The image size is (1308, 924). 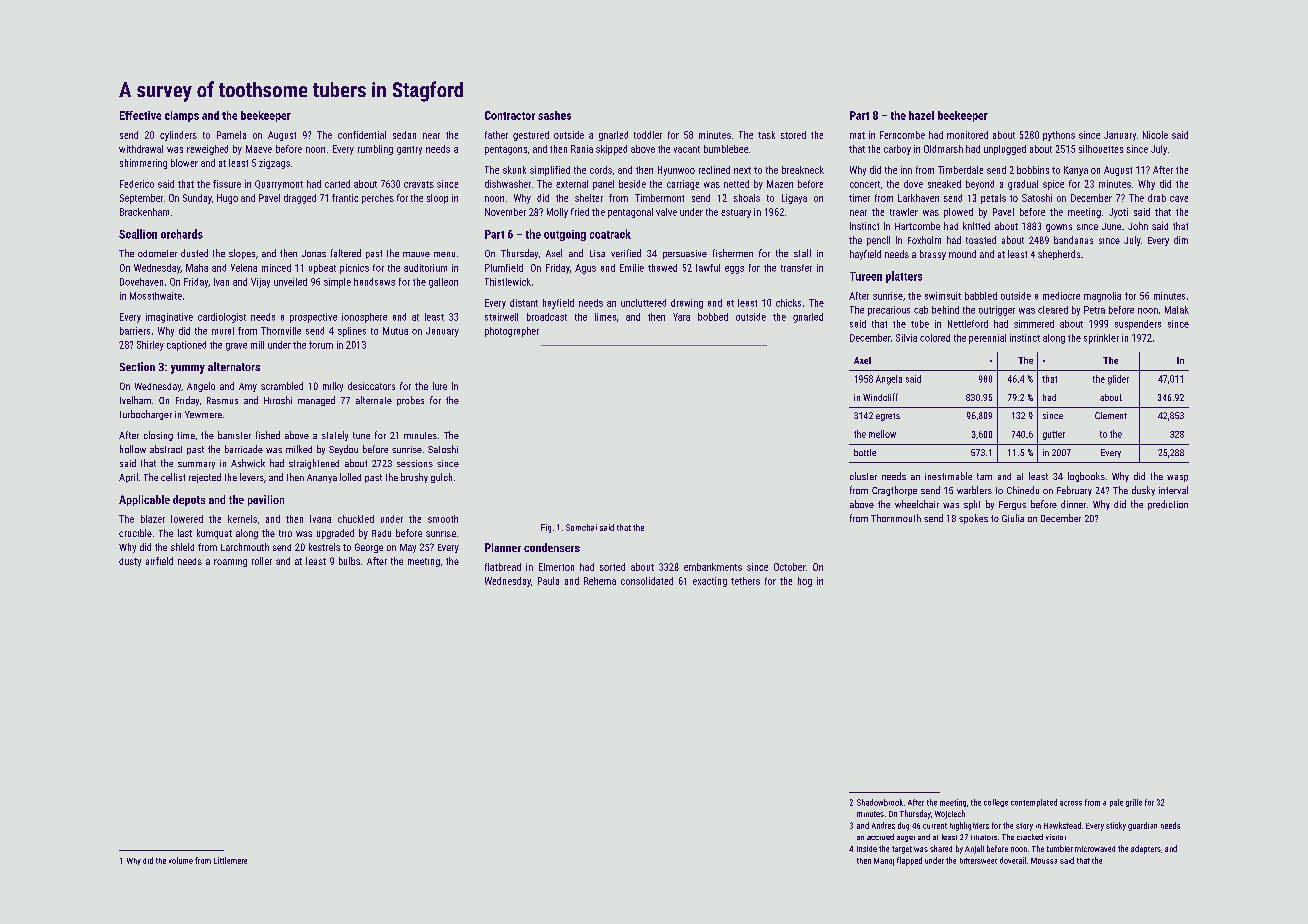 What do you see at coordinates (548, 581) in the screenshot?
I see `Paula` at bounding box center [548, 581].
